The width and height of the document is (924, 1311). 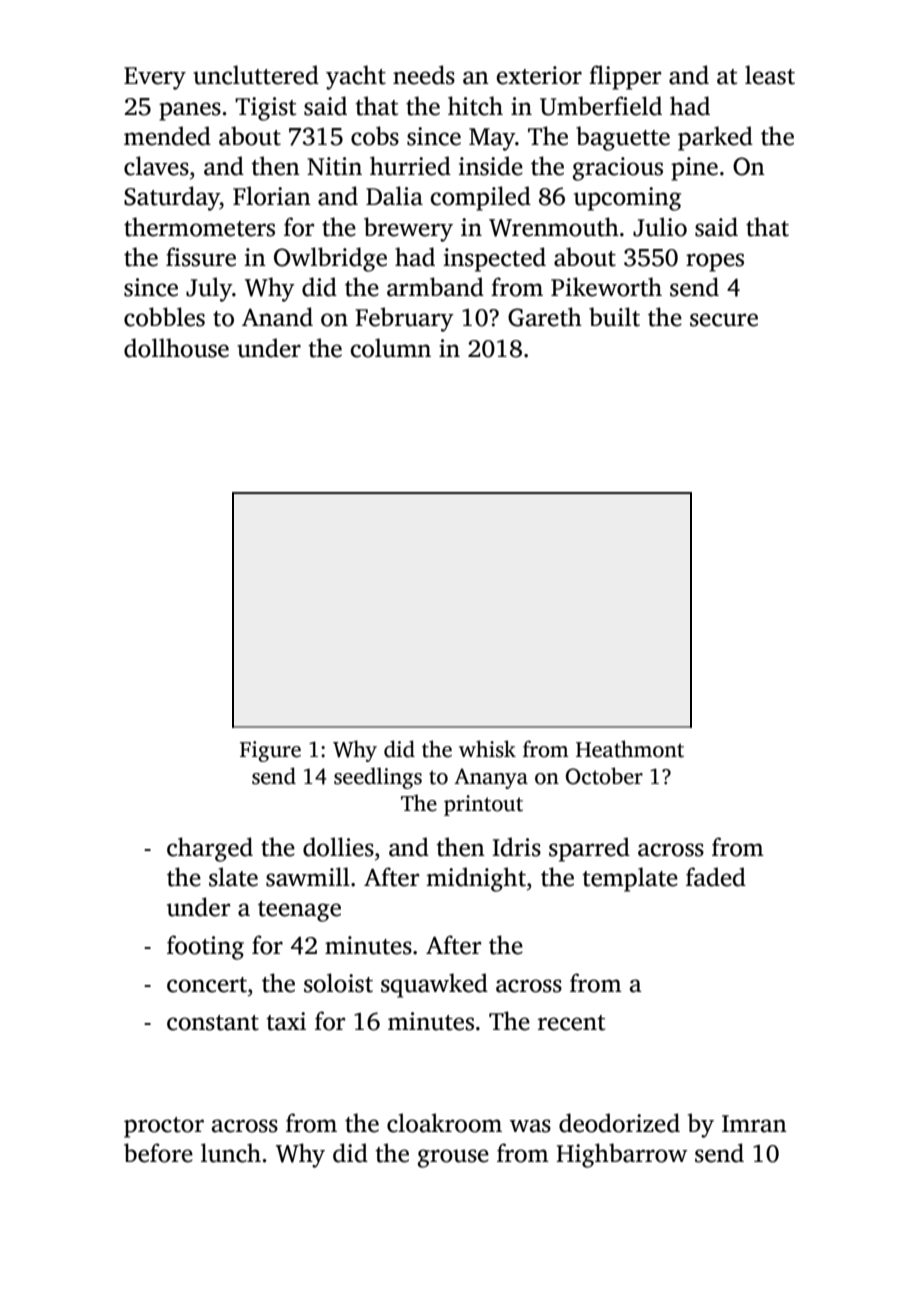 I want to click on faded, so click(x=716, y=877).
